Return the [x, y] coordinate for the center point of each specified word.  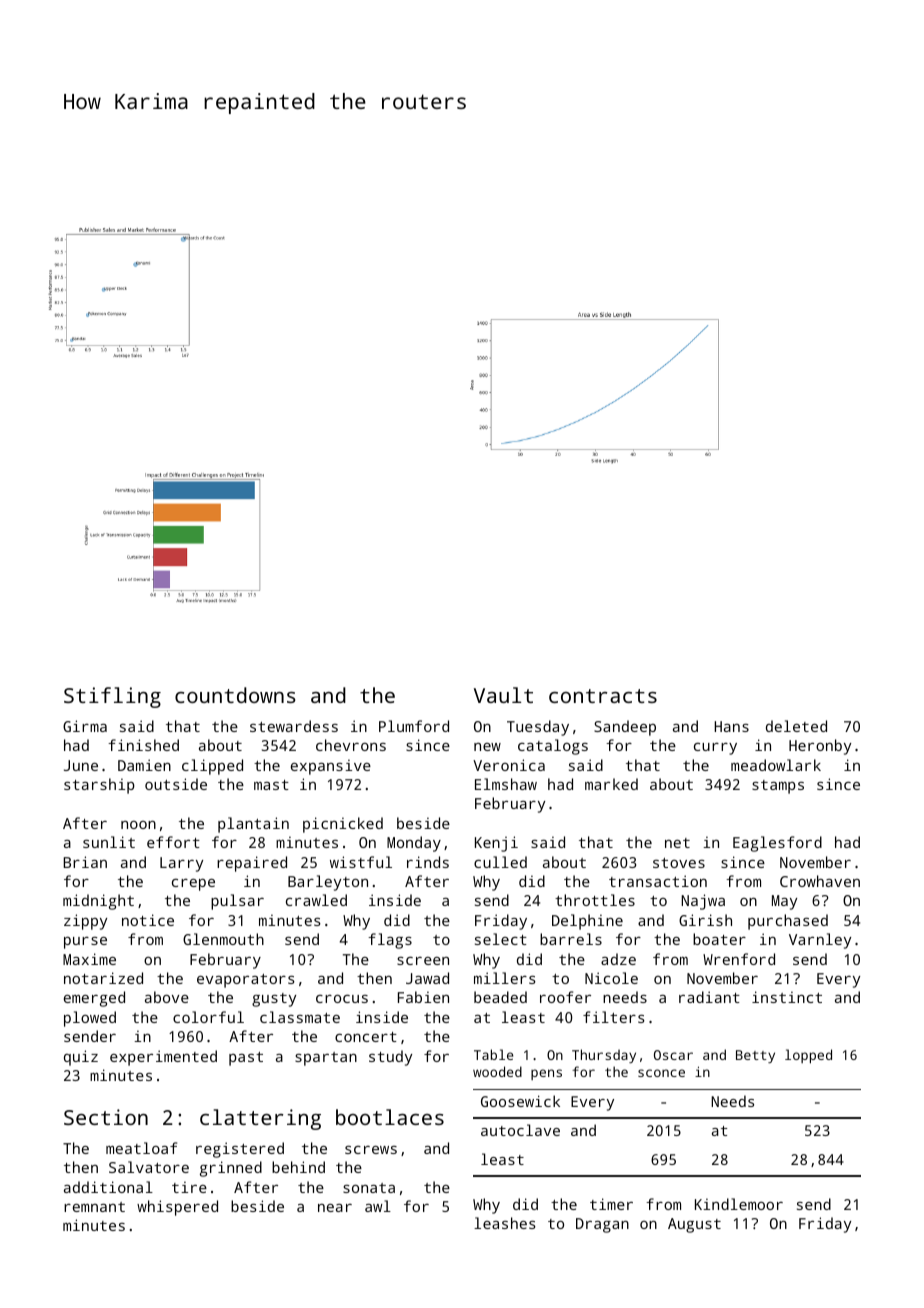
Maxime [89, 959]
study [390, 1058]
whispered [177, 1208]
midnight [98, 902]
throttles [595, 900]
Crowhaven [820, 881]
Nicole [611, 978]
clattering [260, 1119]
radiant [709, 997]
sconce [661, 1073]
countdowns [235, 695]
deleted [796, 726]
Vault [503, 695]
